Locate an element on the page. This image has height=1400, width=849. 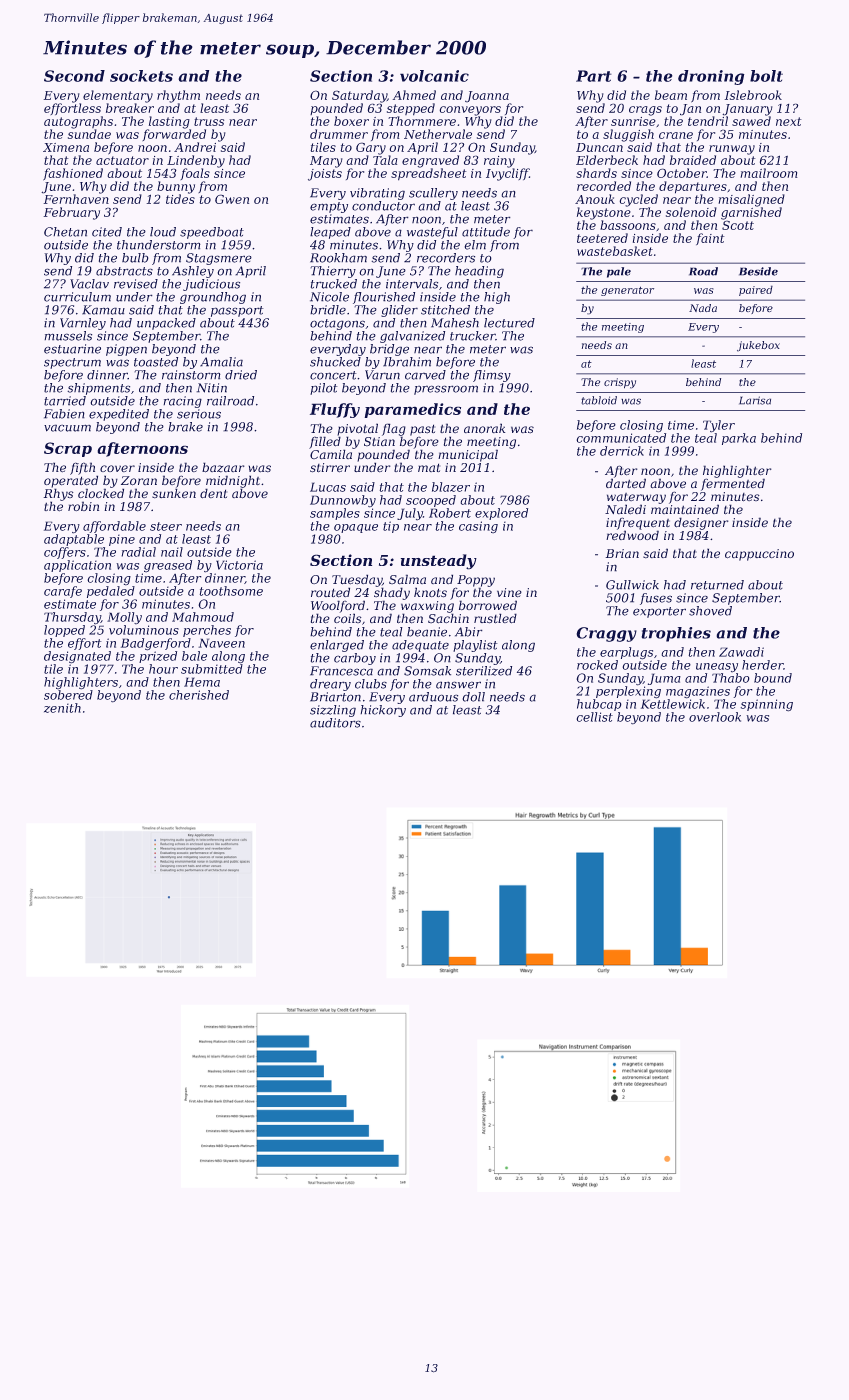
volcanic is located at coordinates (434, 76).
